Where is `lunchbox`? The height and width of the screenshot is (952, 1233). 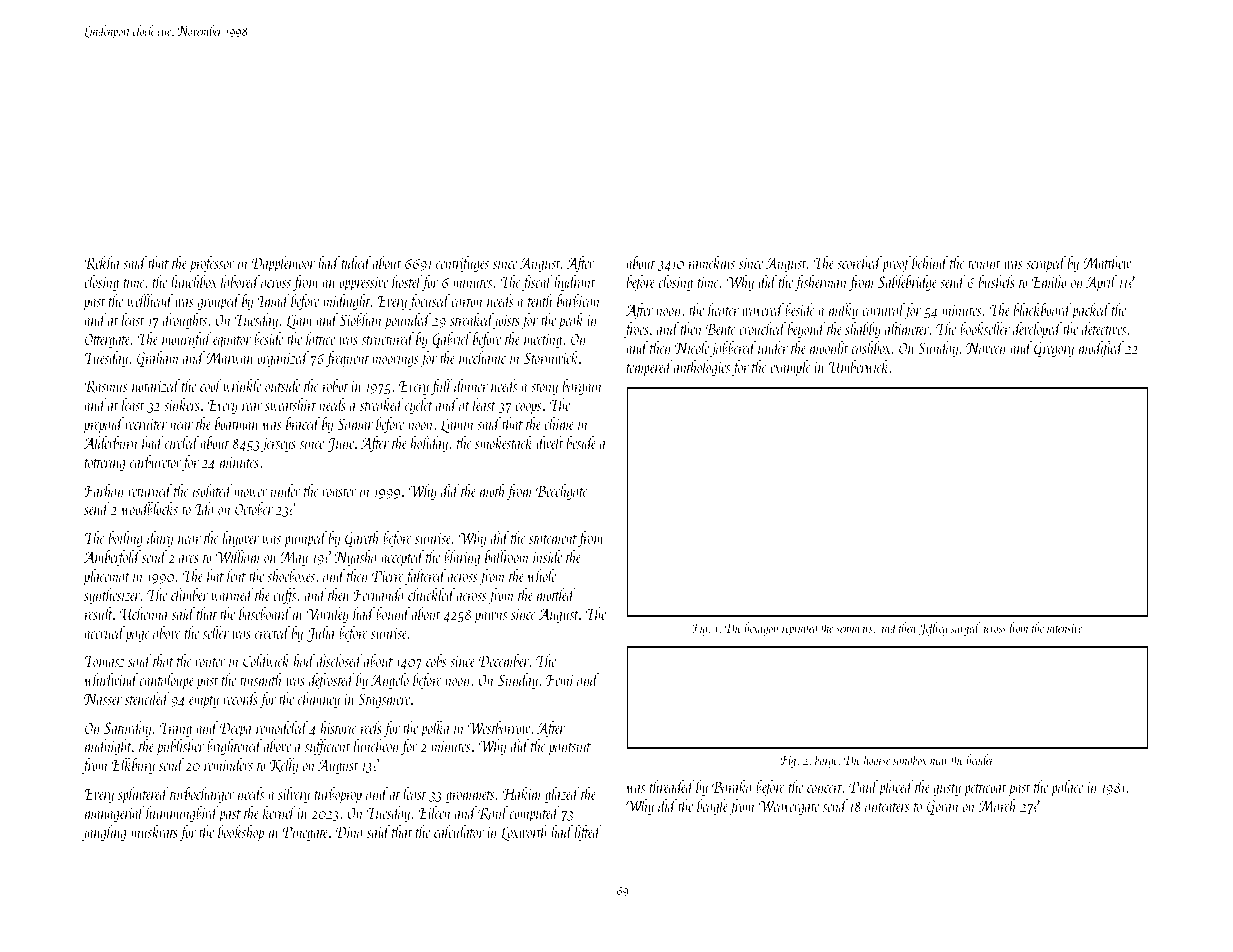 lunchbox is located at coordinates (194, 281).
